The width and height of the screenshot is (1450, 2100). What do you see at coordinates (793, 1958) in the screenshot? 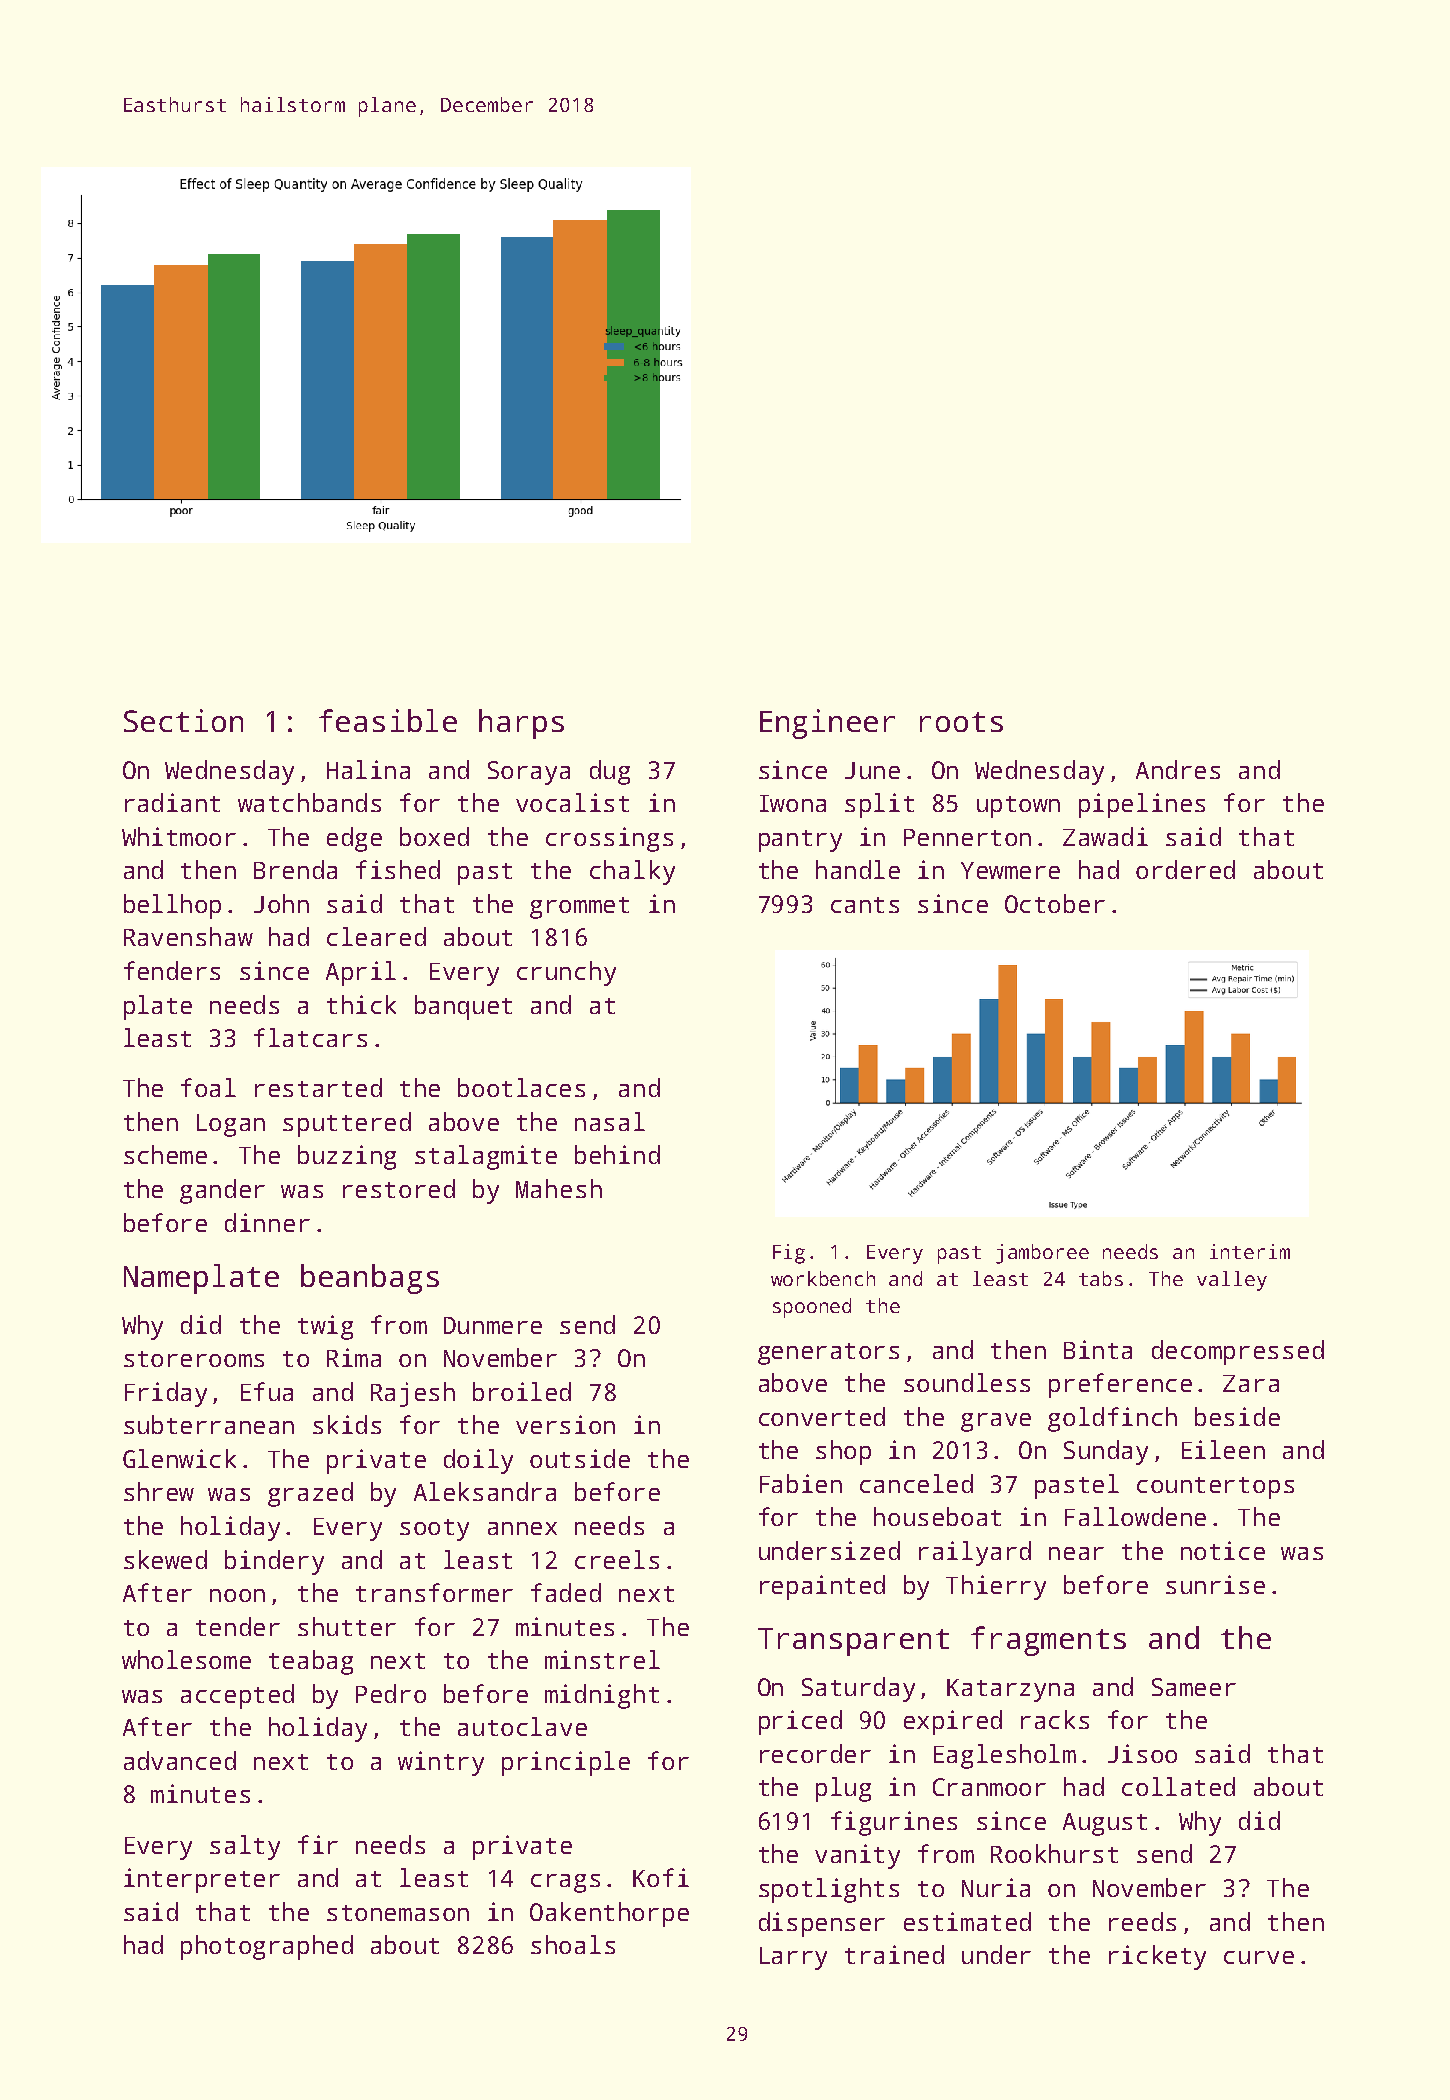
I see `Larry` at bounding box center [793, 1958].
